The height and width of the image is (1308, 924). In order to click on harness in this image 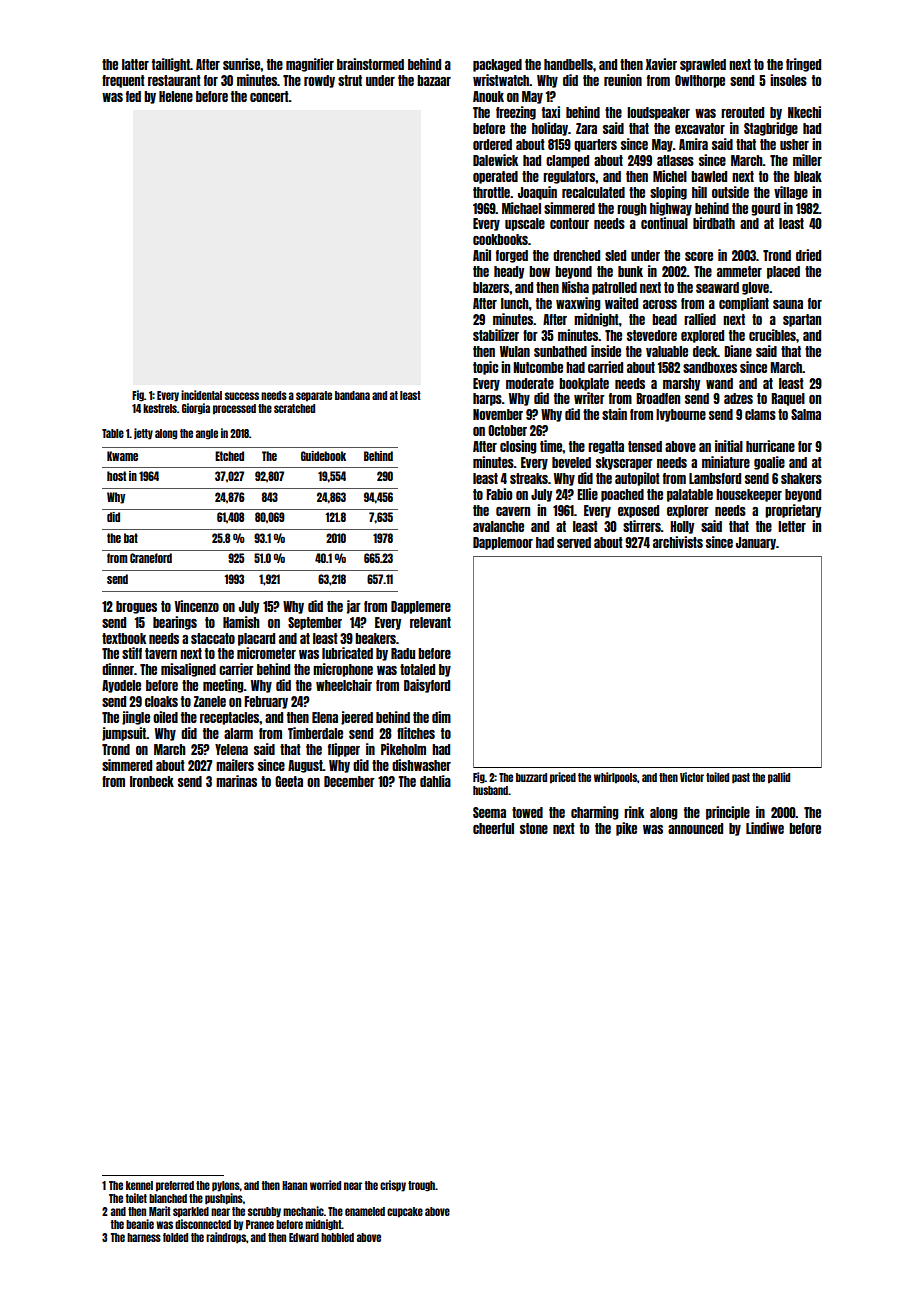, I will do `click(144, 1237)`.
